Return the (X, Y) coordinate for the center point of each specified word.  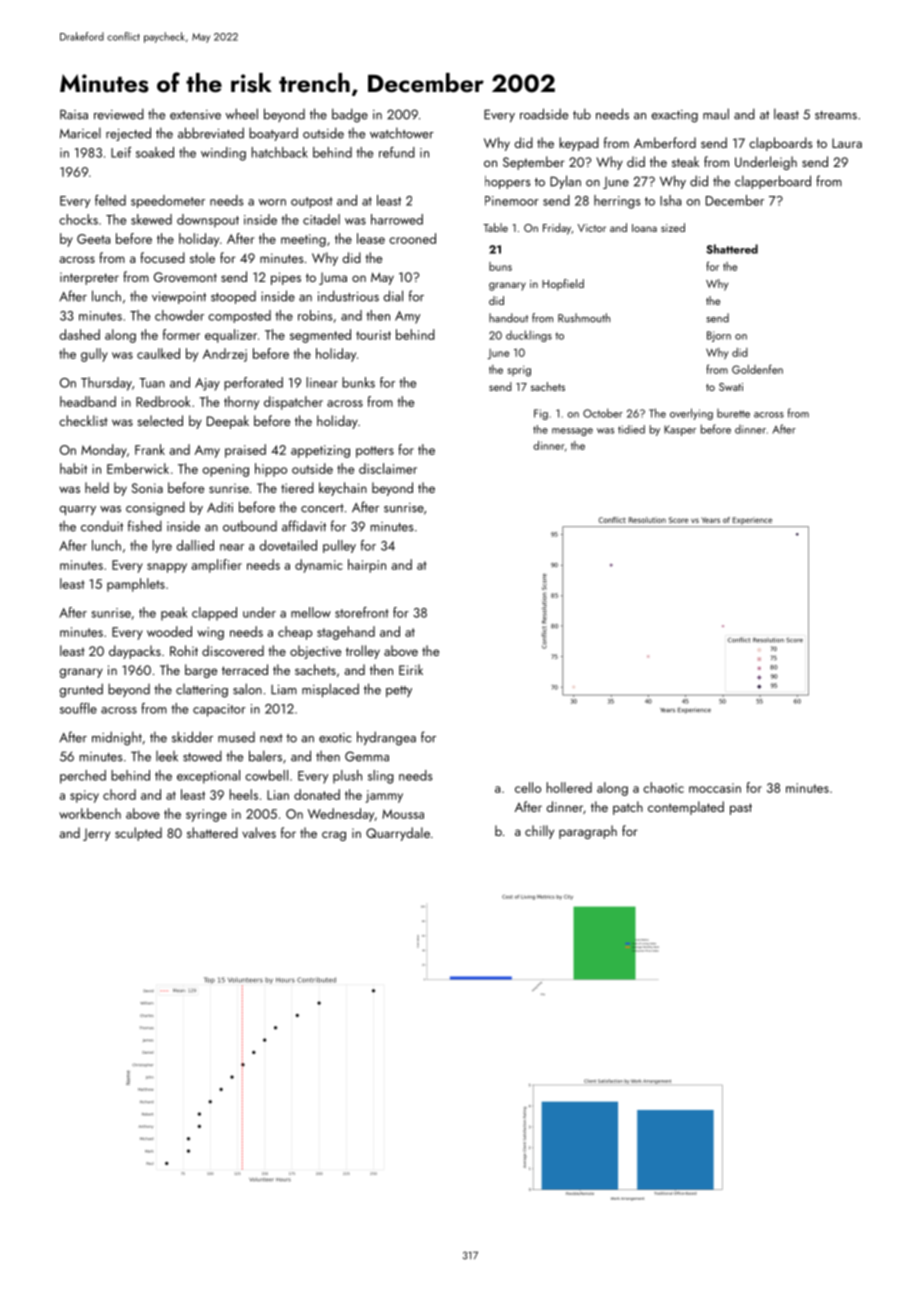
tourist (373, 335)
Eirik (411, 669)
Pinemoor (512, 201)
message (572, 432)
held (97, 487)
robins (315, 315)
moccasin (715, 788)
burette (733, 413)
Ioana (644, 228)
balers (265, 756)
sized (673, 227)
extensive (195, 115)
